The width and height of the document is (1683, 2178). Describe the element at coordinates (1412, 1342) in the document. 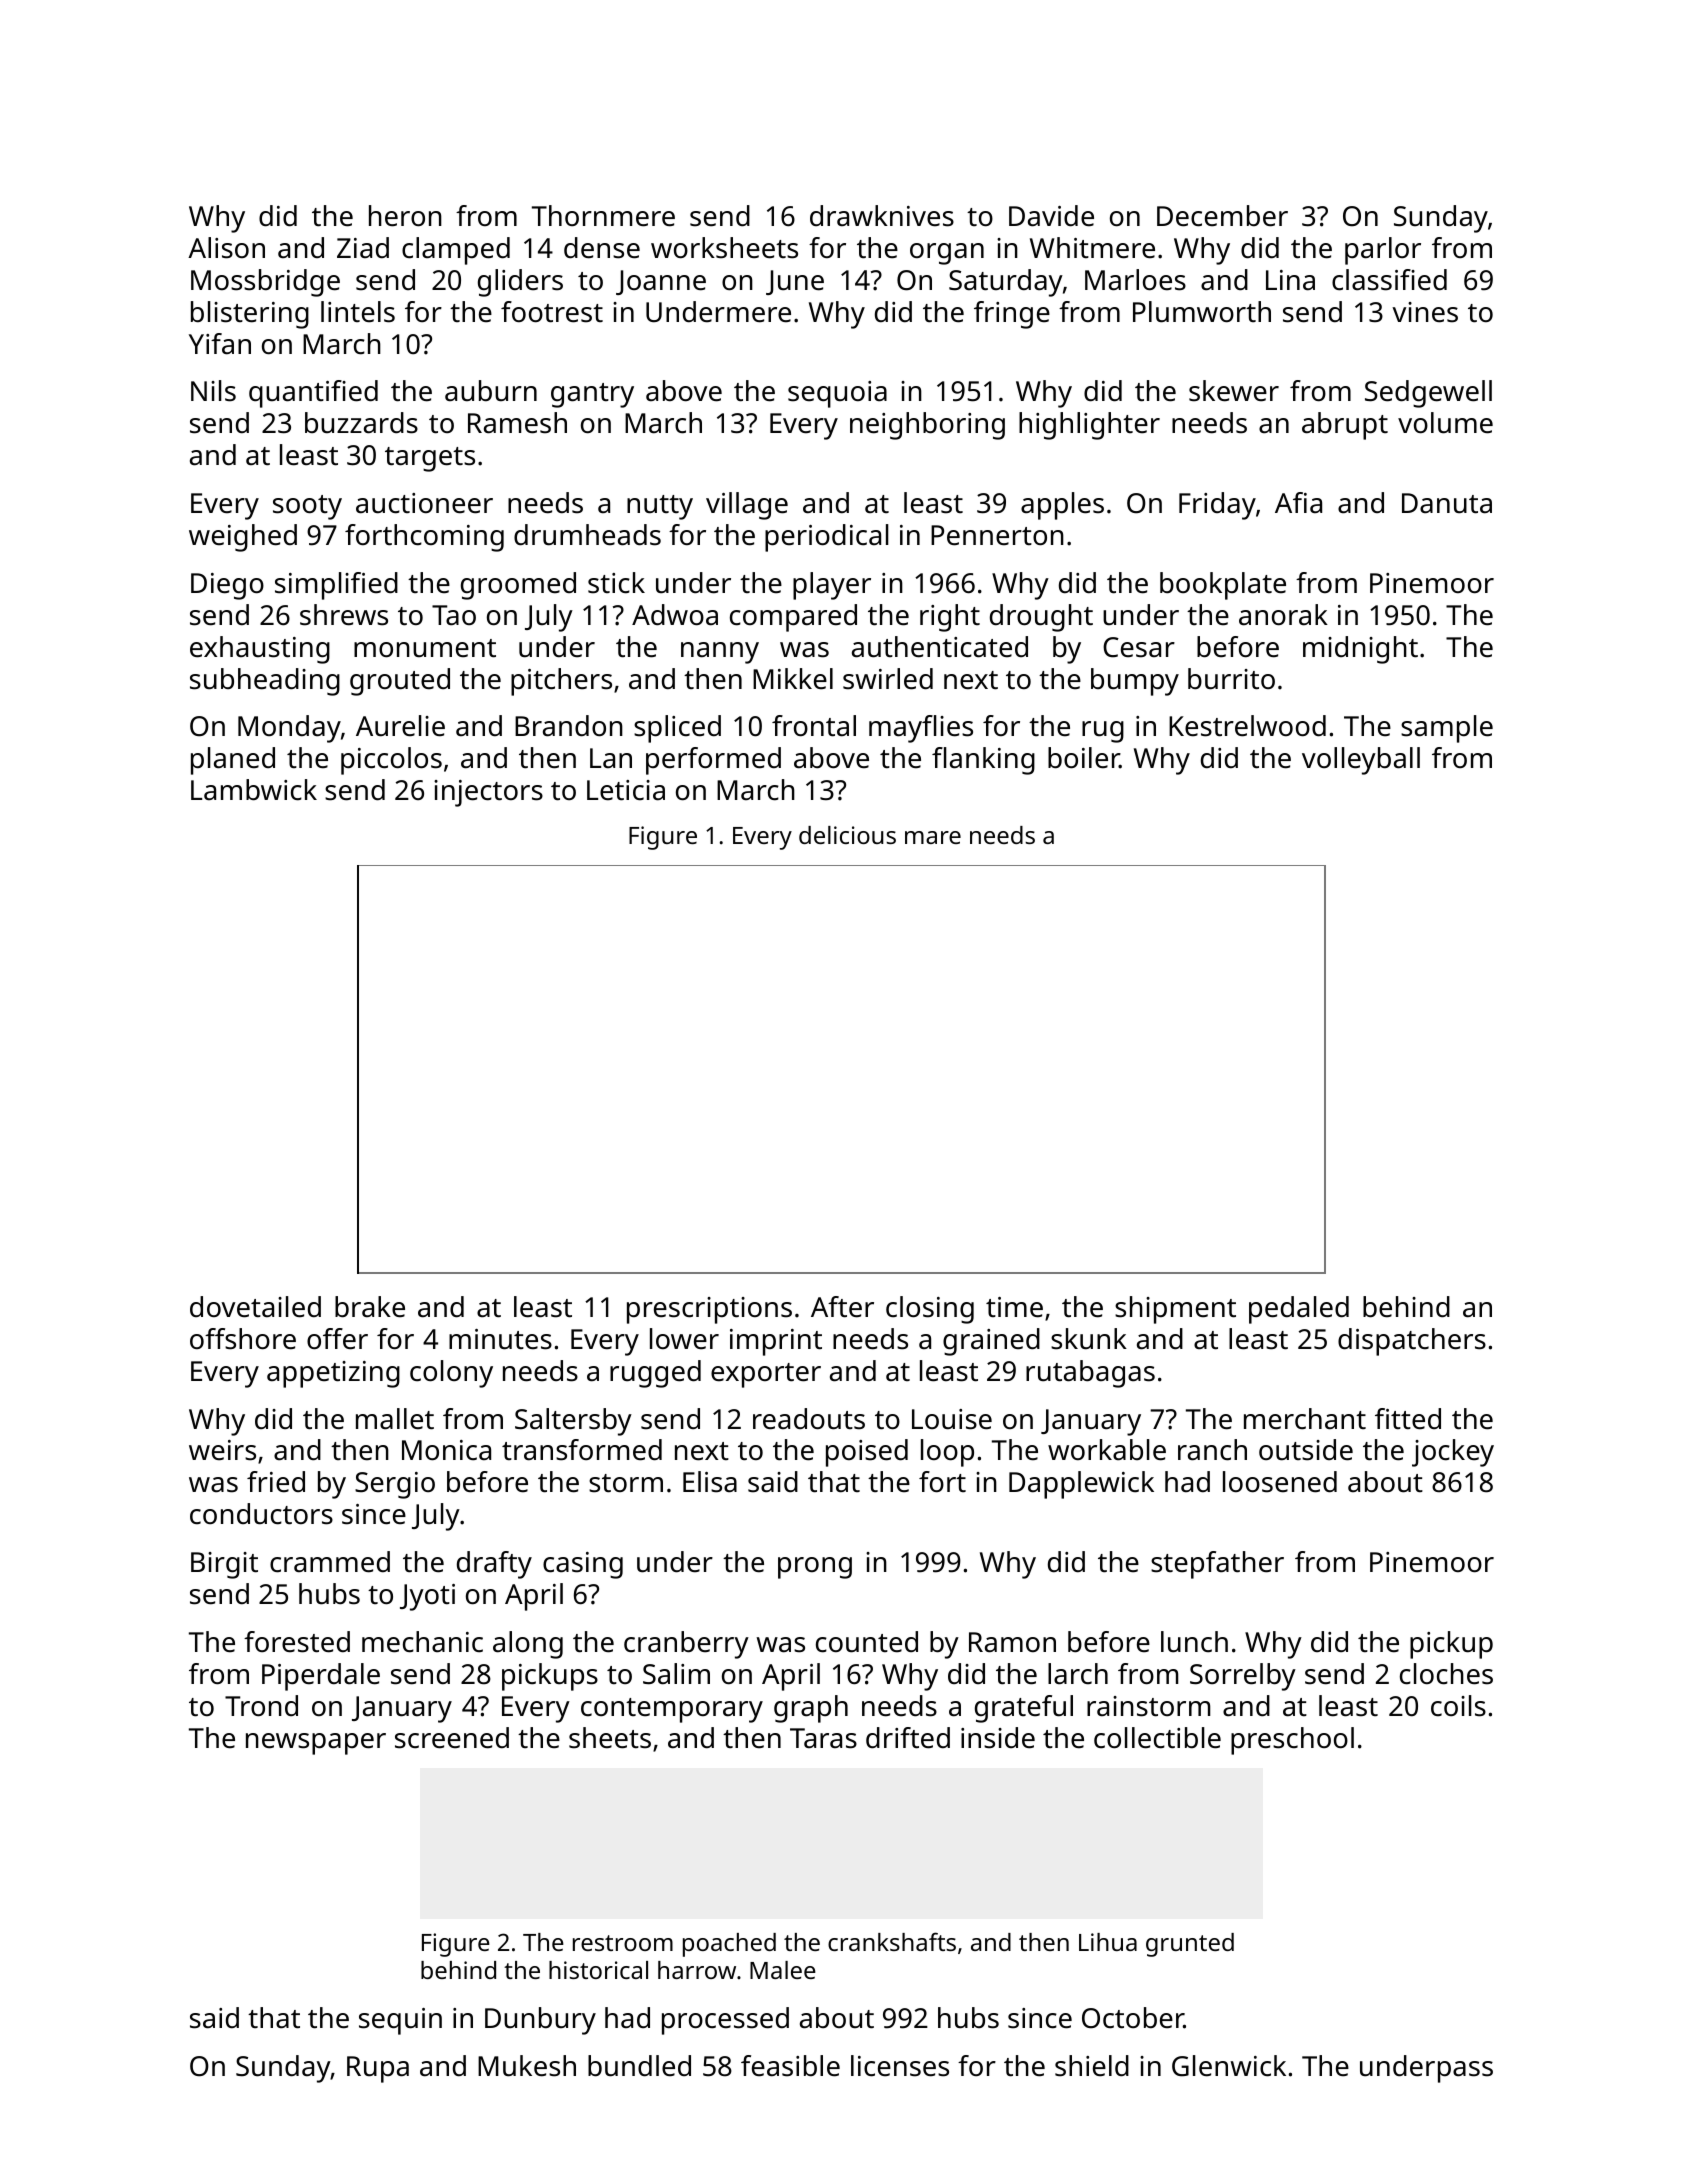

I see `dispatchers` at that location.
